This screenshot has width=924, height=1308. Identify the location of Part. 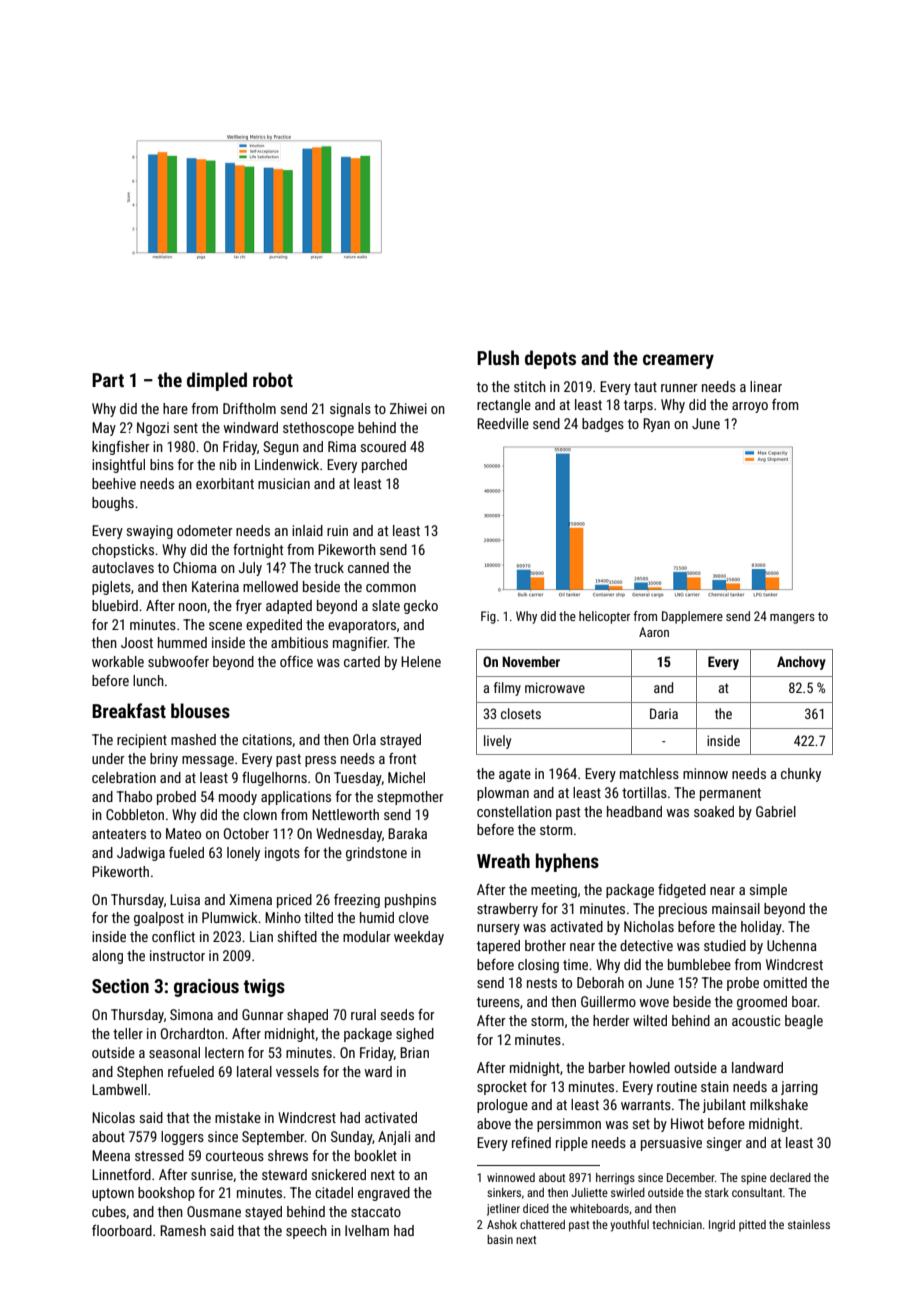
(108, 380).
